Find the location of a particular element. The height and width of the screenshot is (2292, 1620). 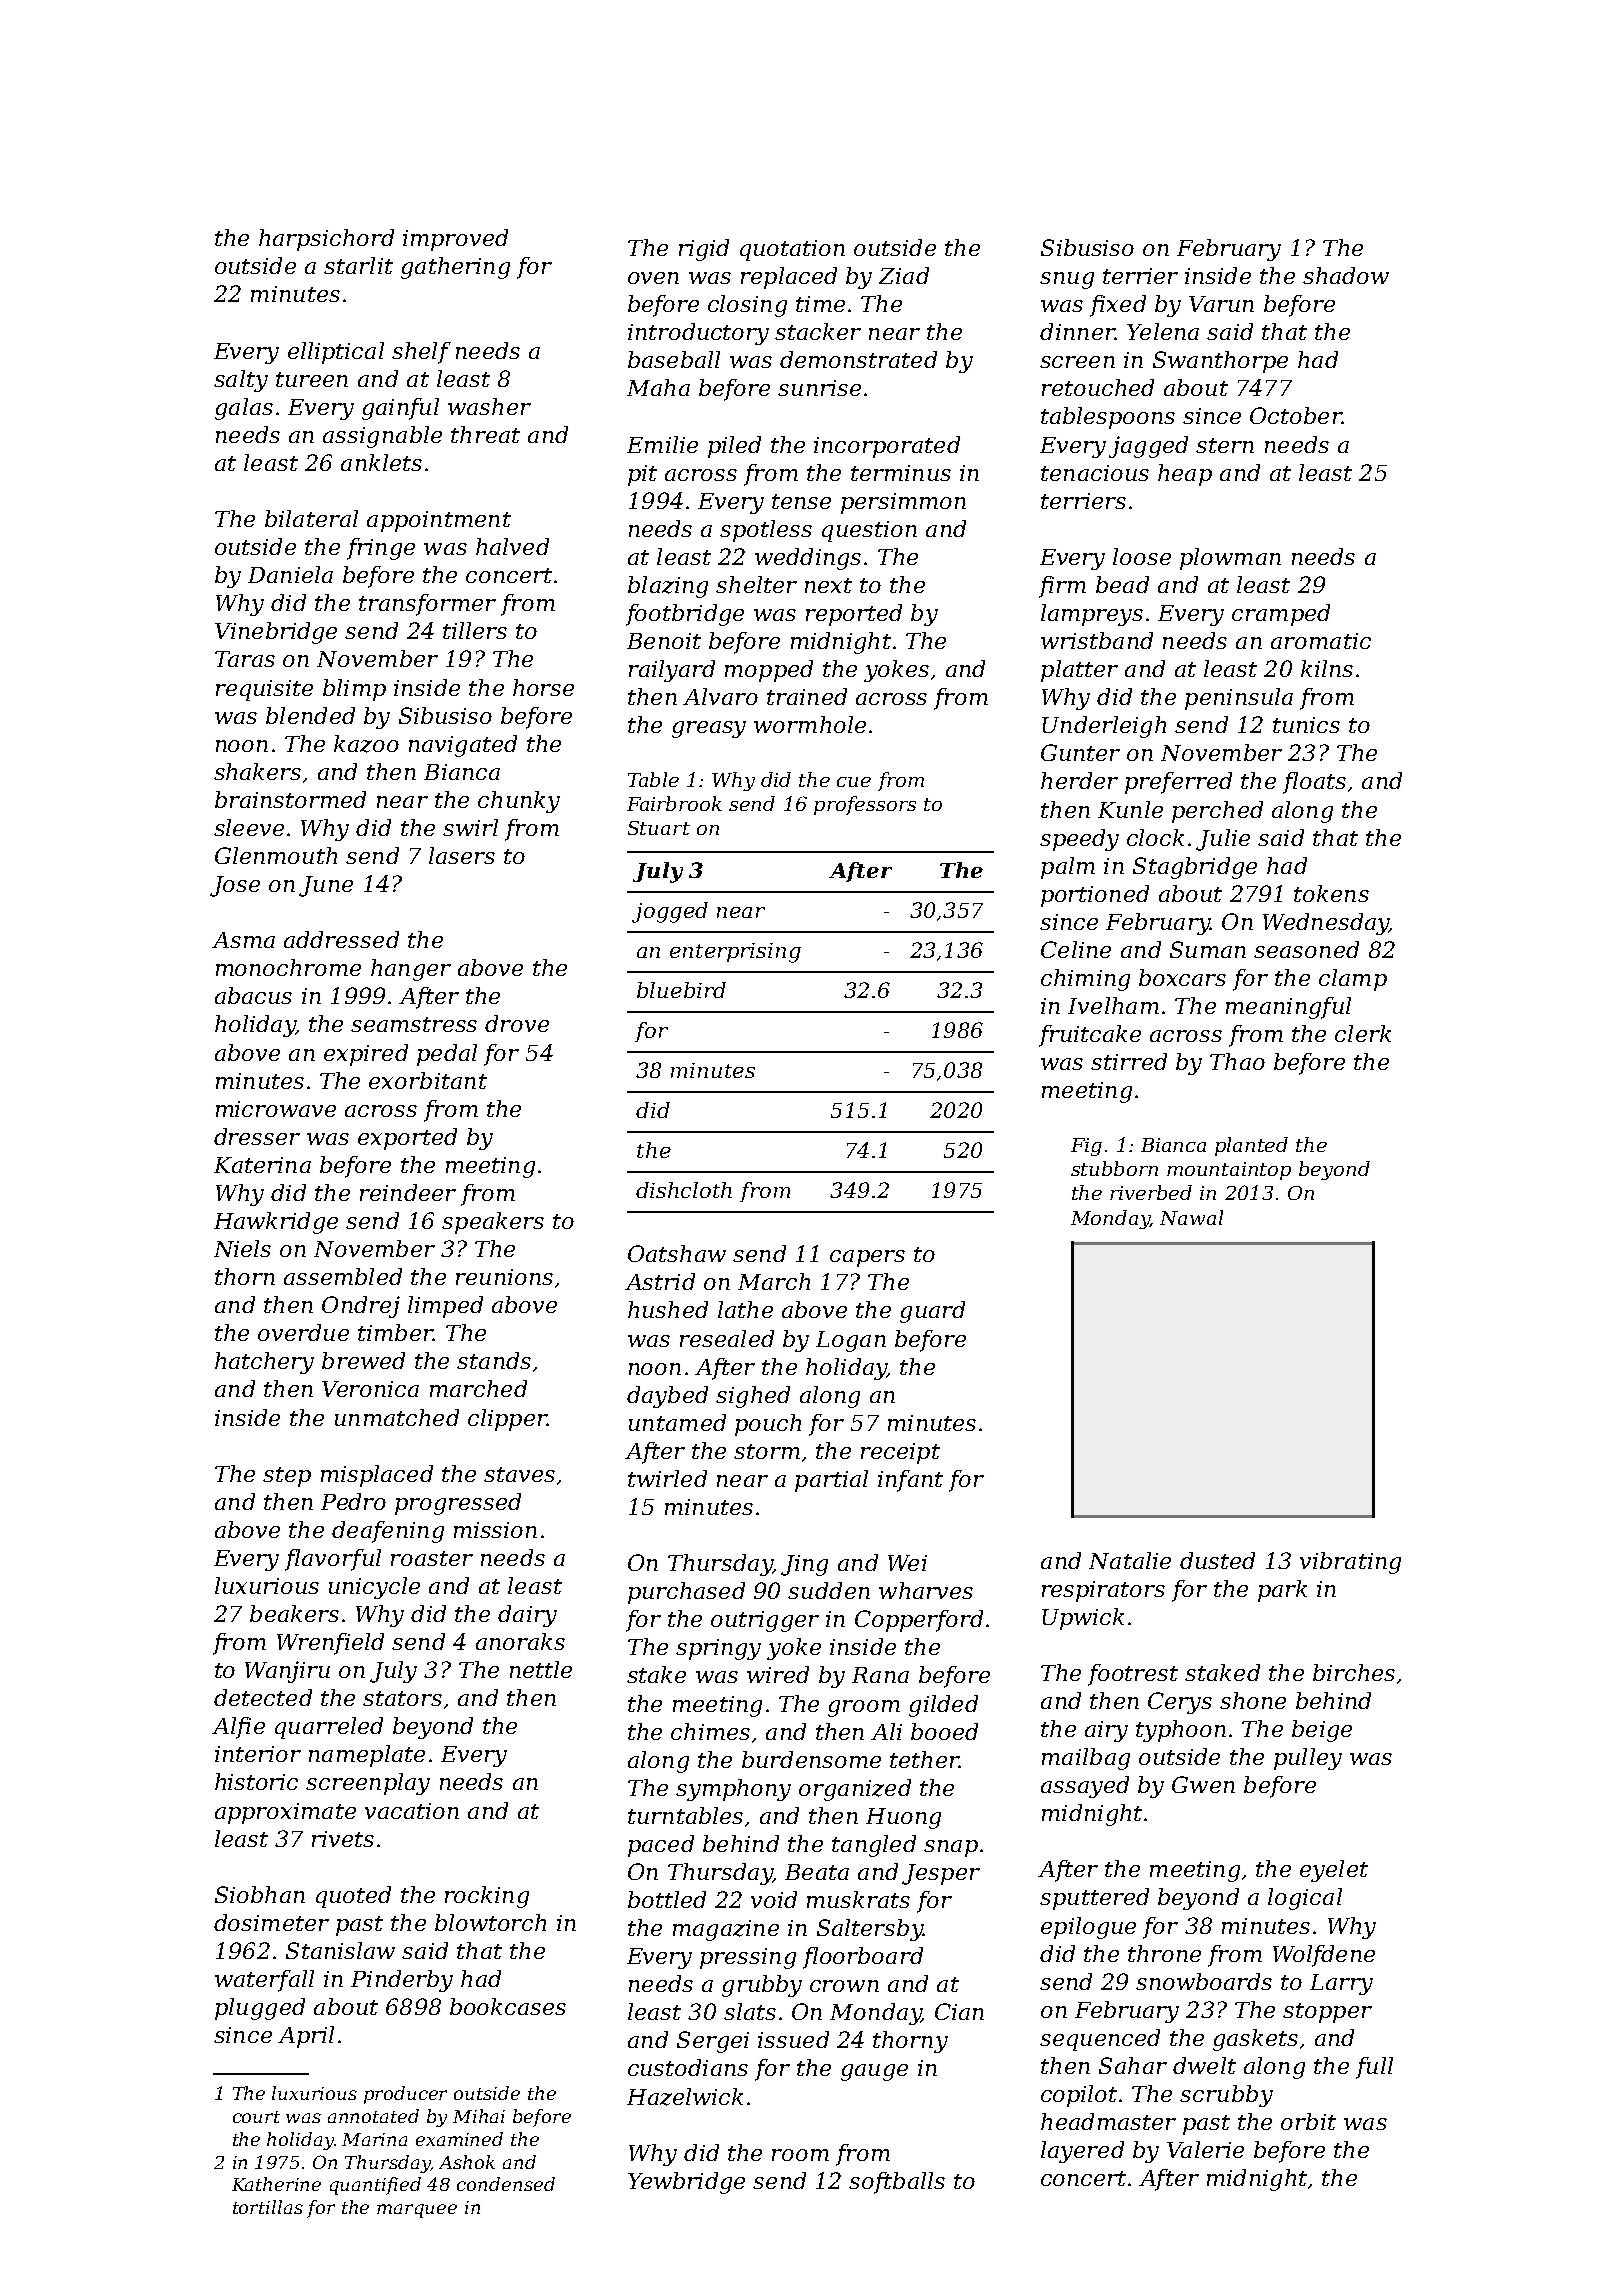

stacker is located at coordinates (818, 331).
